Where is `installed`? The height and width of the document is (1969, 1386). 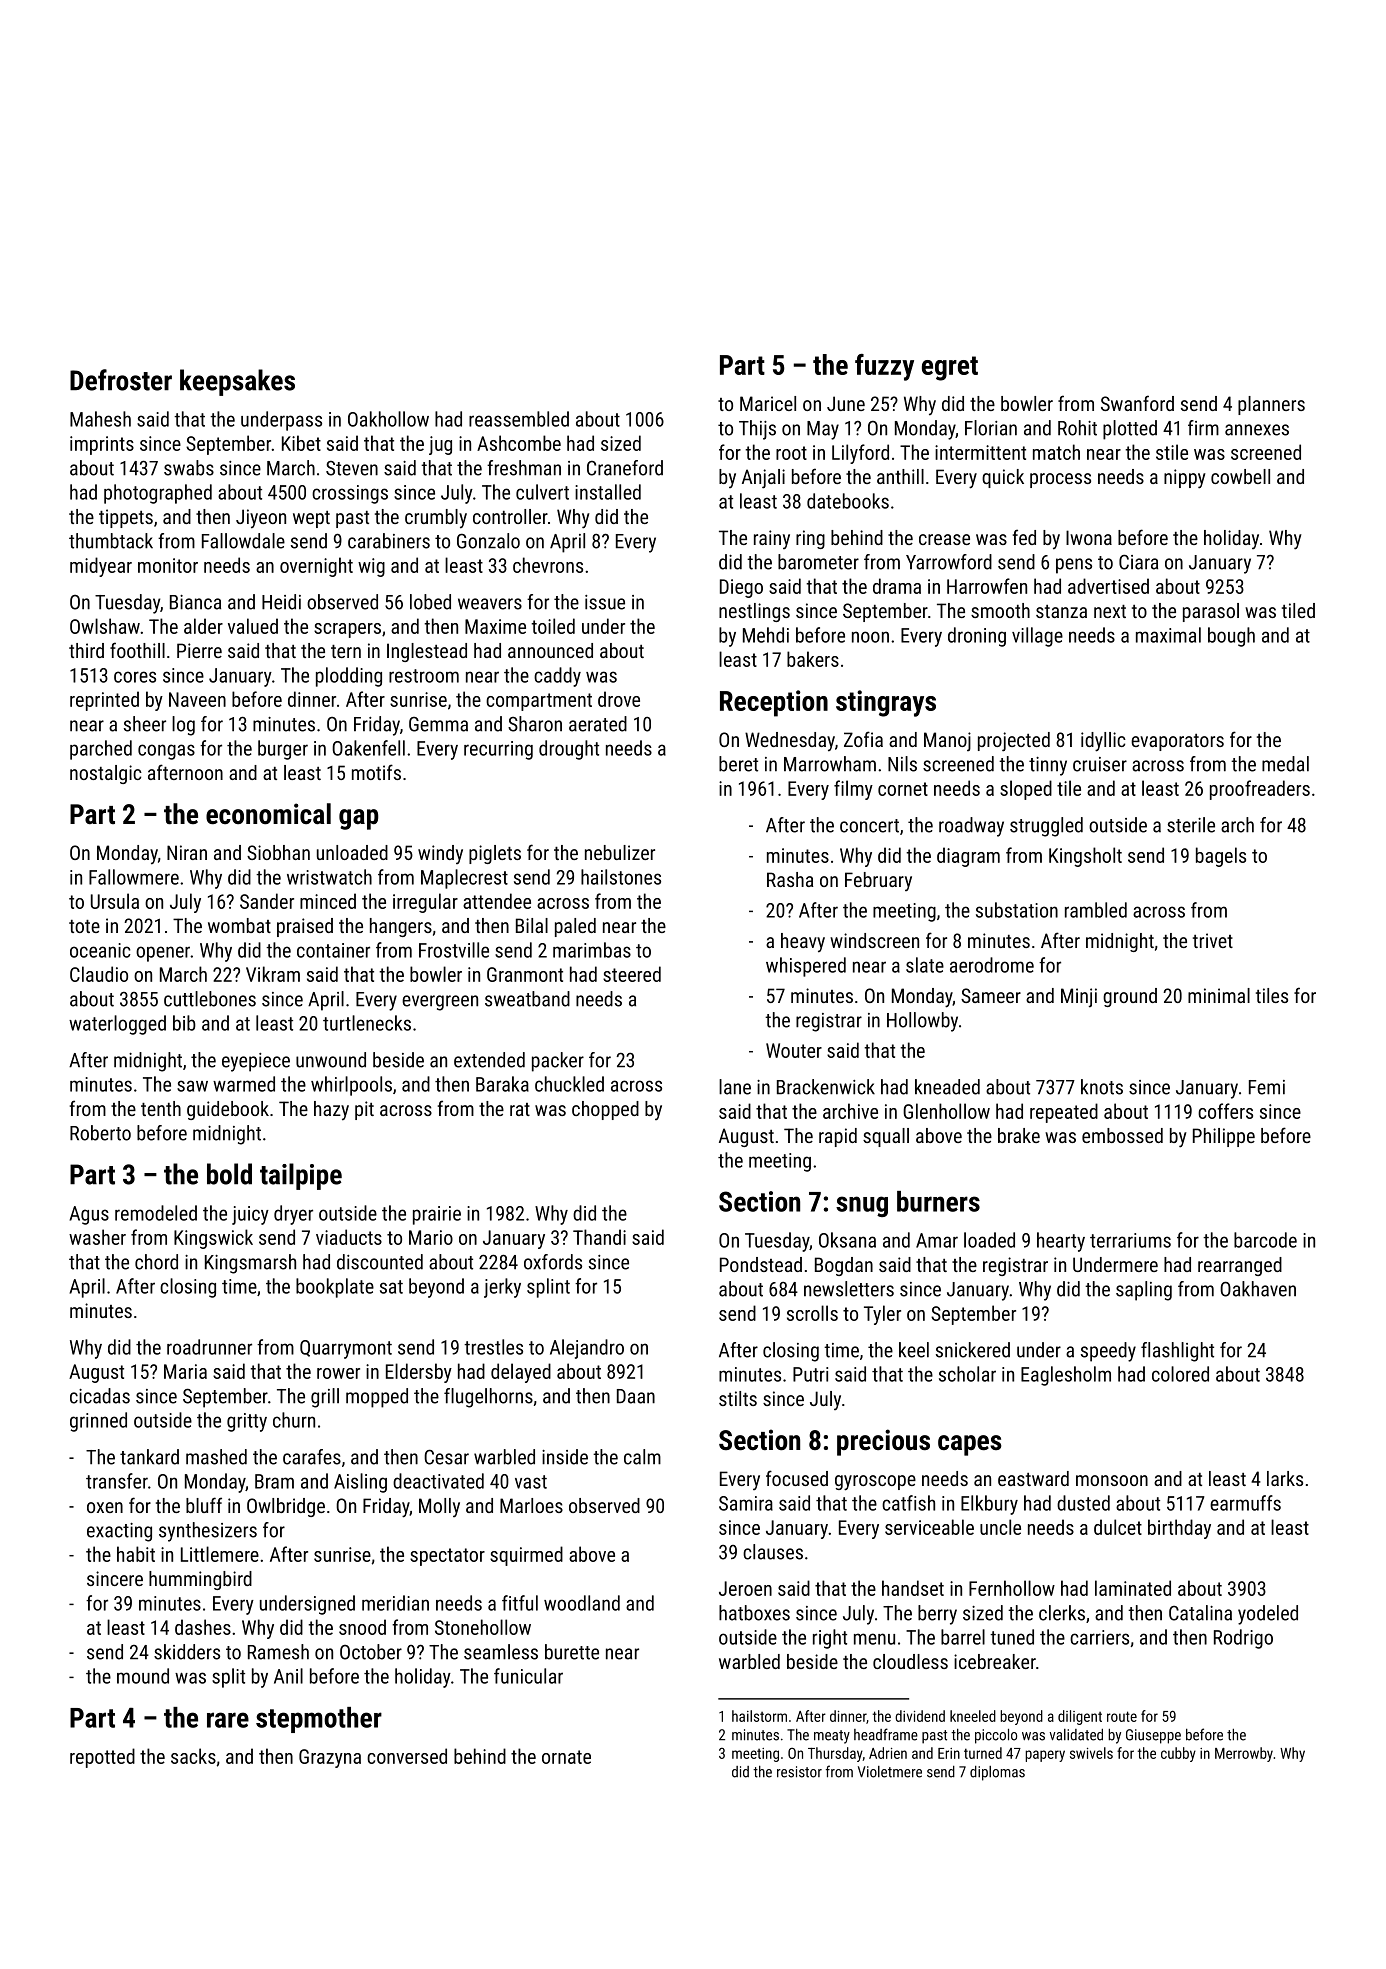
installed is located at coordinates (608, 492).
